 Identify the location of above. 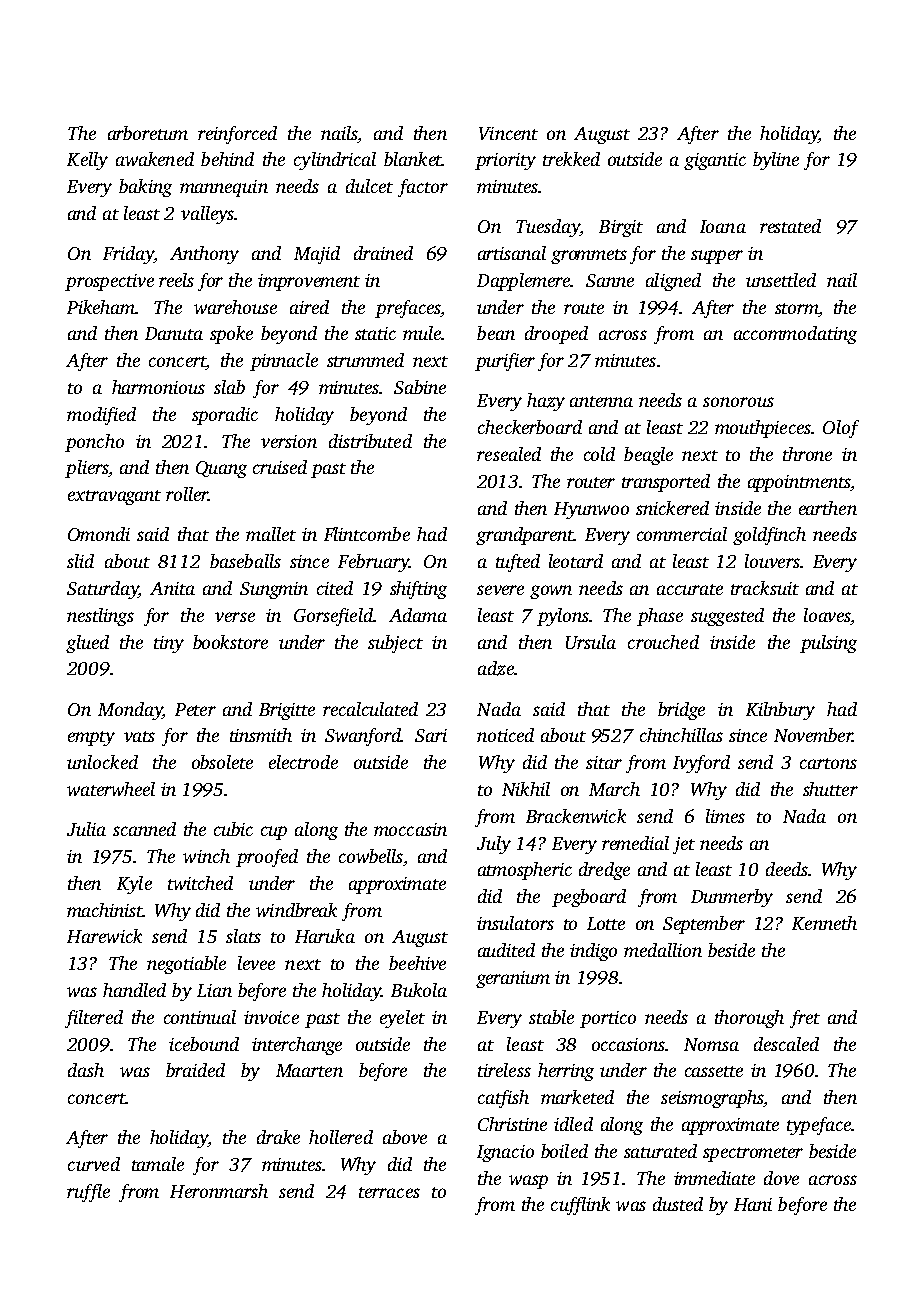
(405, 1137).
